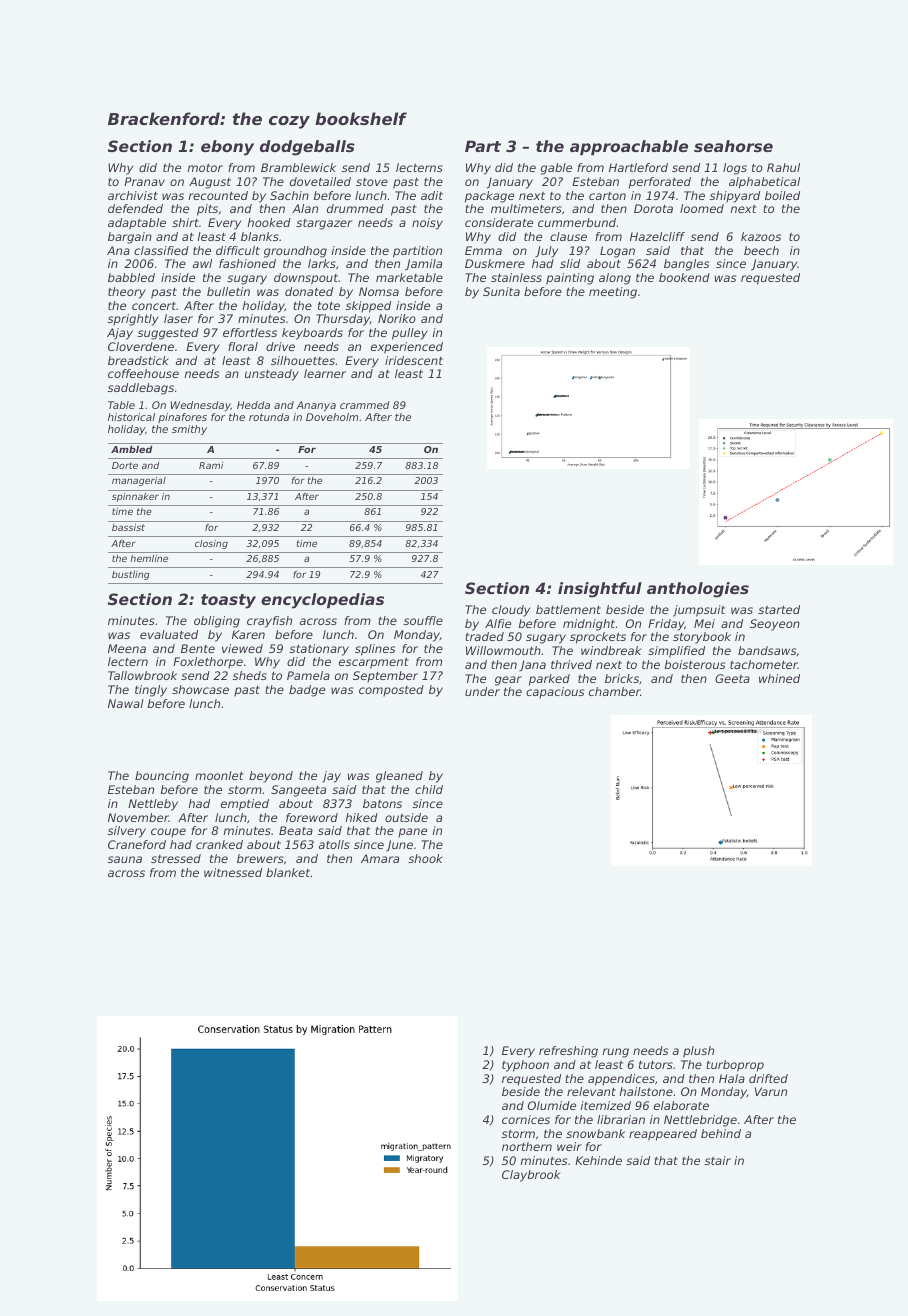  I want to click on bookend, so click(684, 277).
